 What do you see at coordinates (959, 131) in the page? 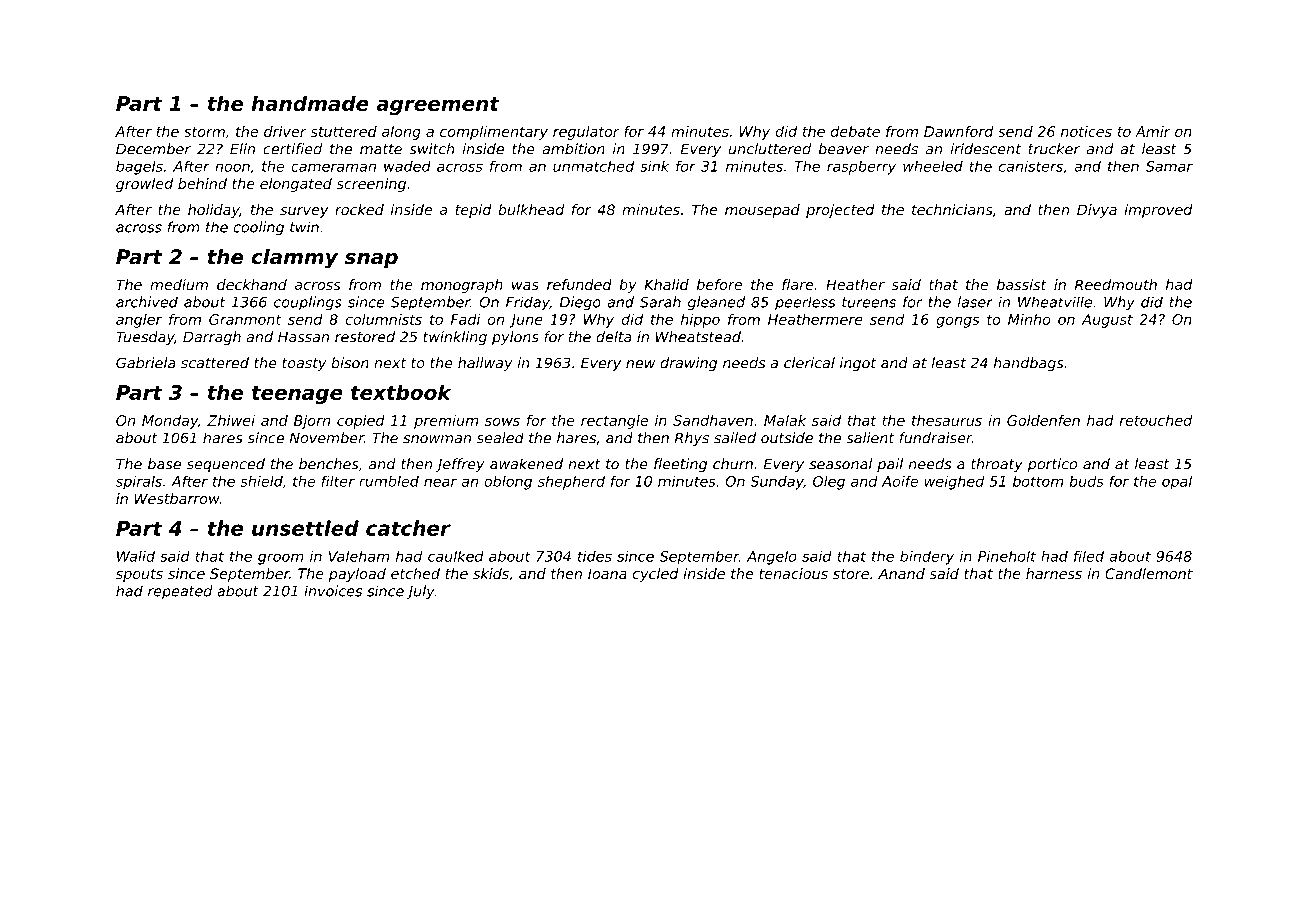
I see `Dawnford` at bounding box center [959, 131].
